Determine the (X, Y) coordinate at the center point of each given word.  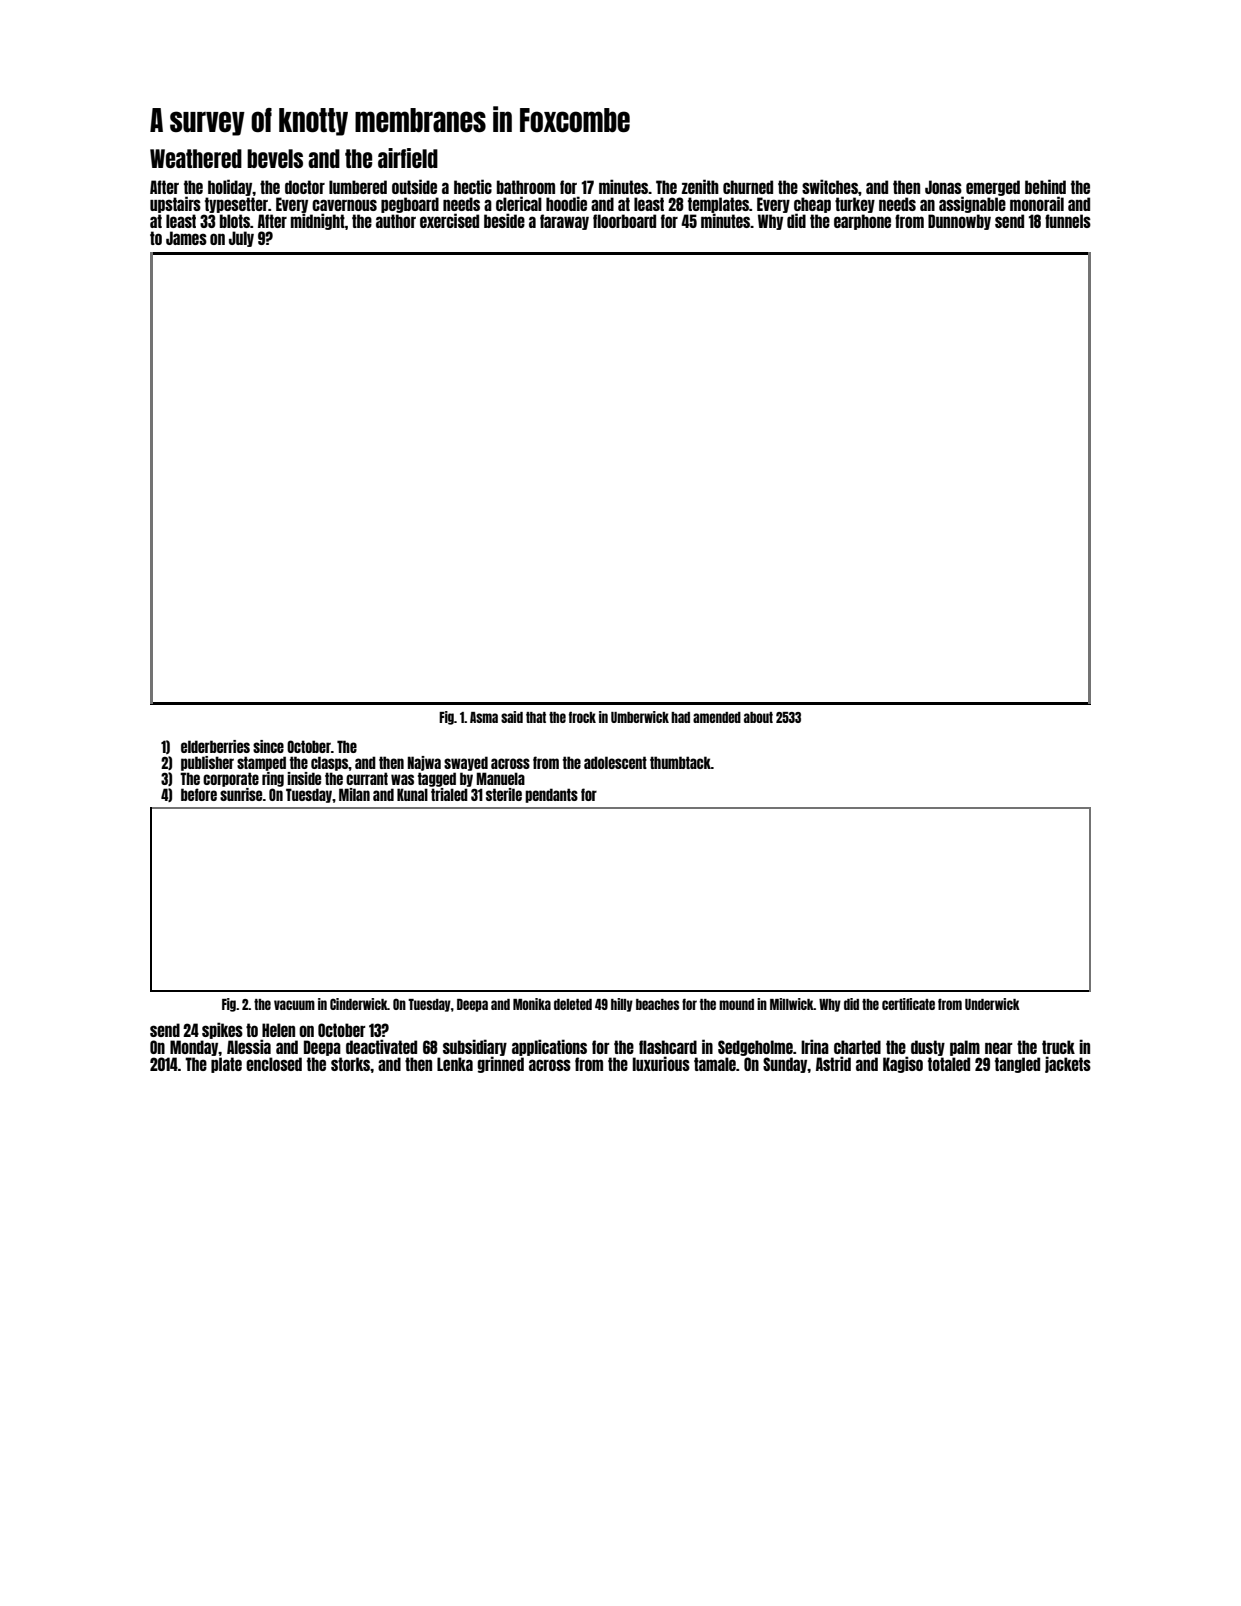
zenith (700, 186)
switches (830, 186)
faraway (564, 222)
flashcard (668, 1047)
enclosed (274, 1064)
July (241, 239)
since (268, 746)
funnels (1068, 221)
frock (582, 717)
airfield (408, 158)
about (758, 717)
